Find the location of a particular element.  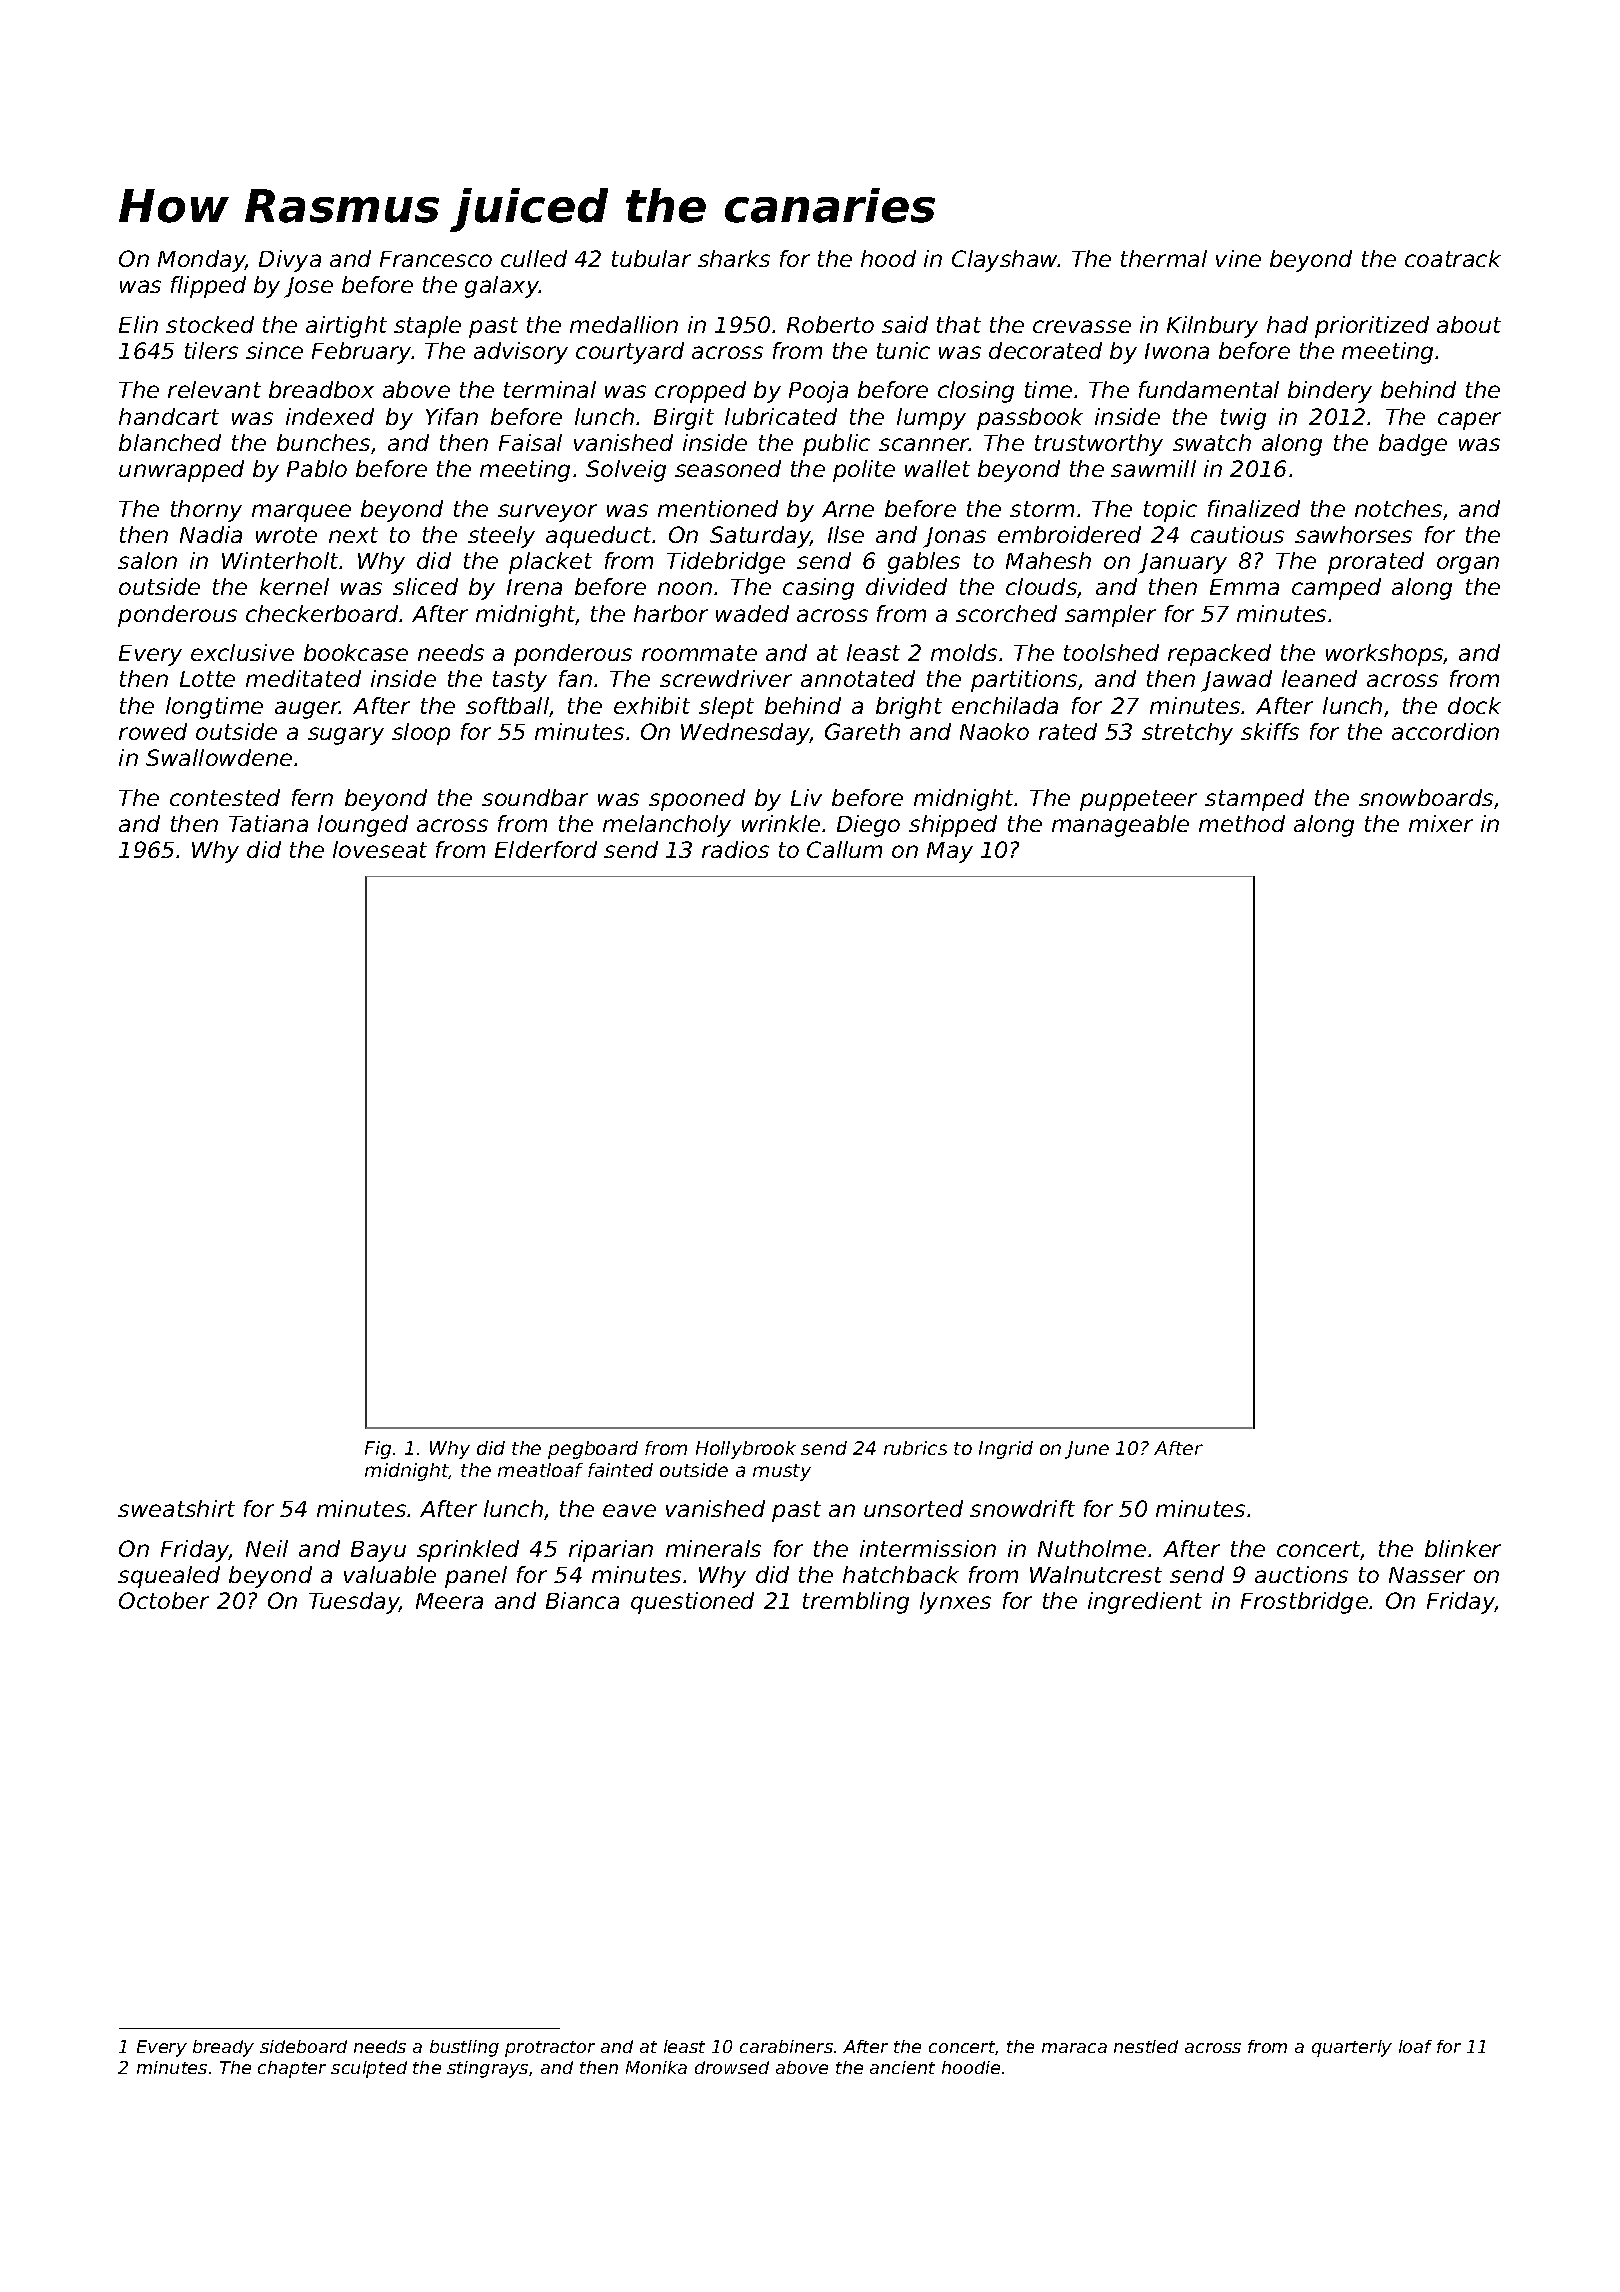

sweatshirt is located at coordinates (176, 1508).
